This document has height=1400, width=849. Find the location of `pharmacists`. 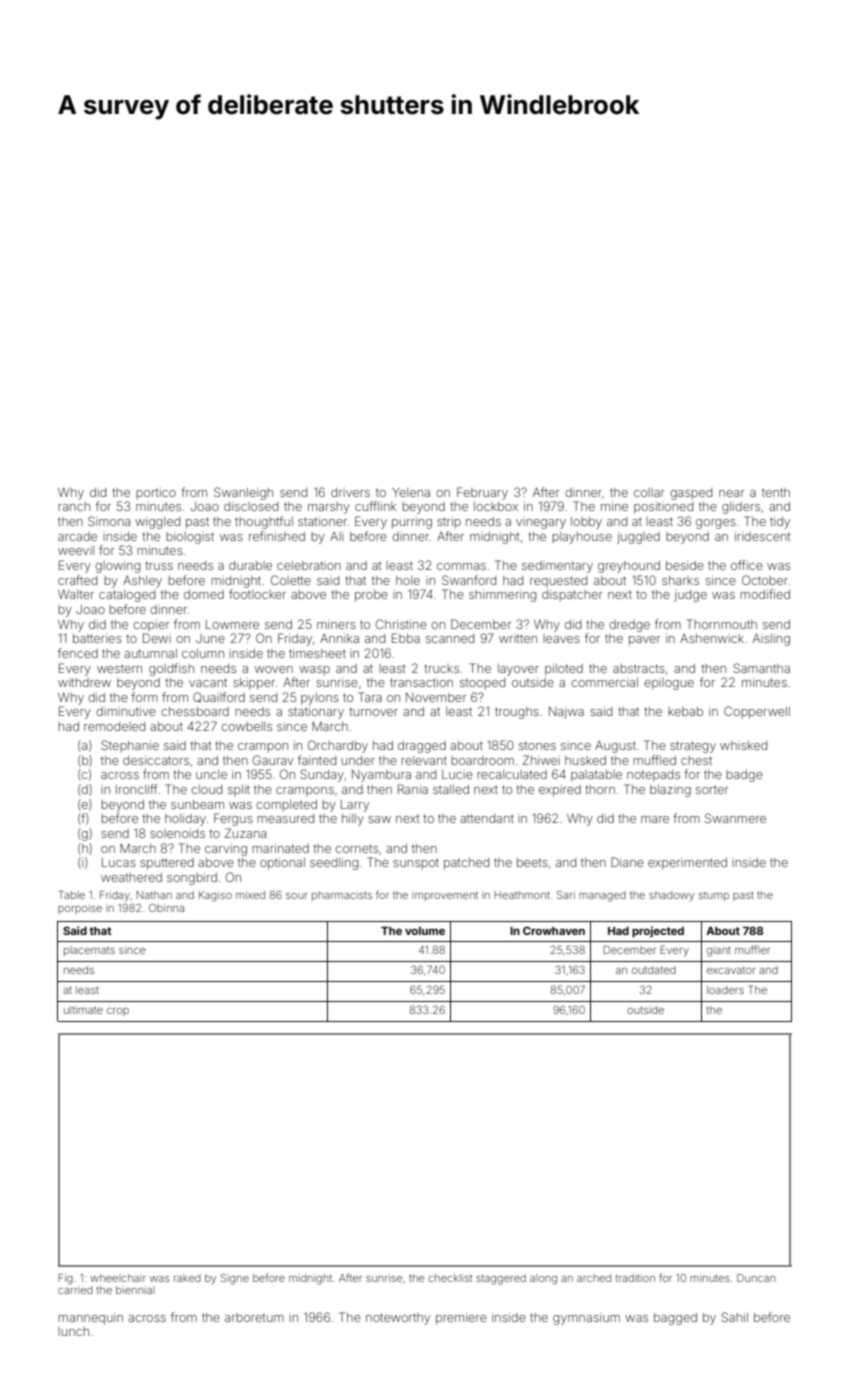

pharmacists is located at coordinates (342, 896).
